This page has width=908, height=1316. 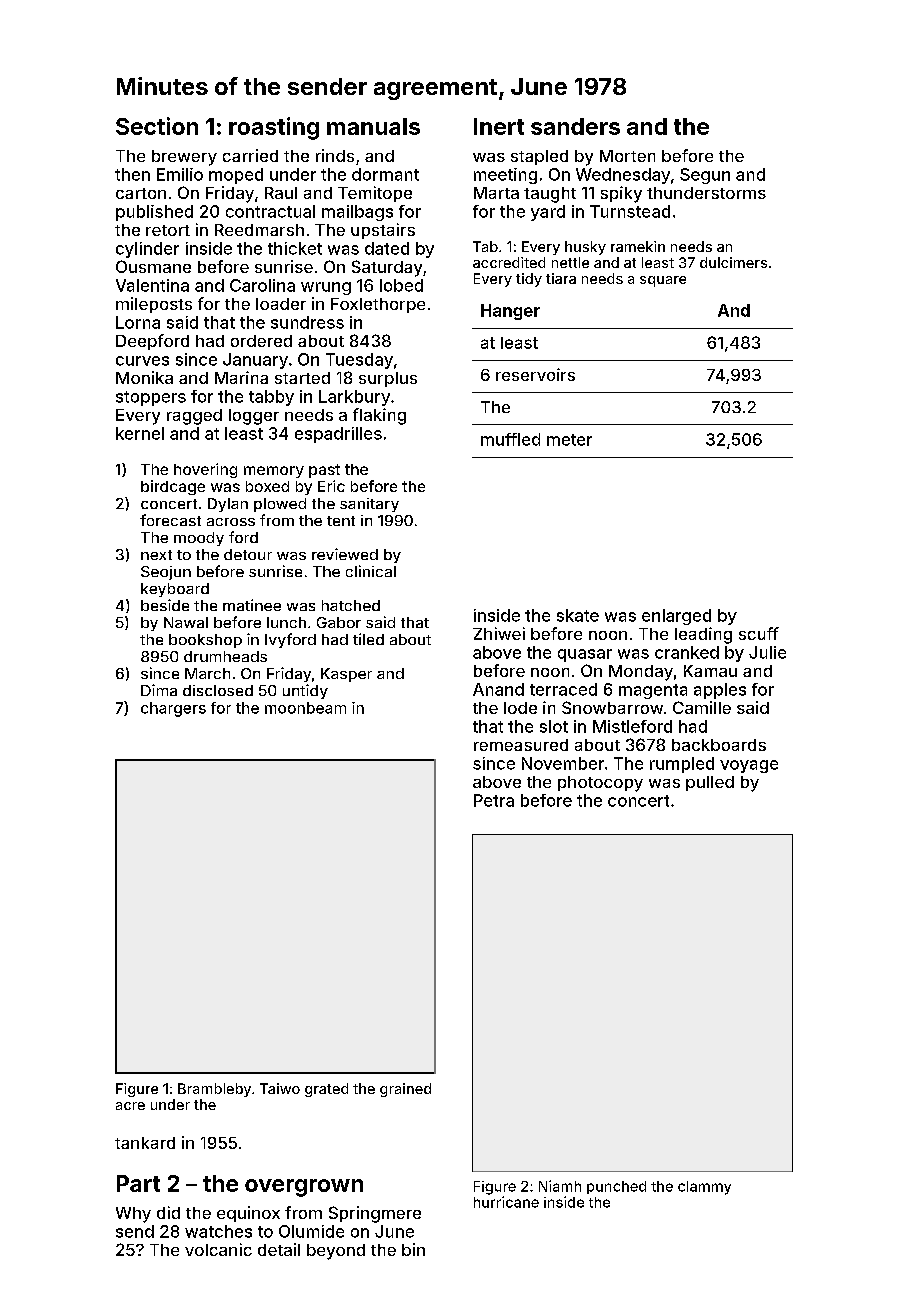 What do you see at coordinates (405, 1090) in the page?
I see `grained` at bounding box center [405, 1090].
